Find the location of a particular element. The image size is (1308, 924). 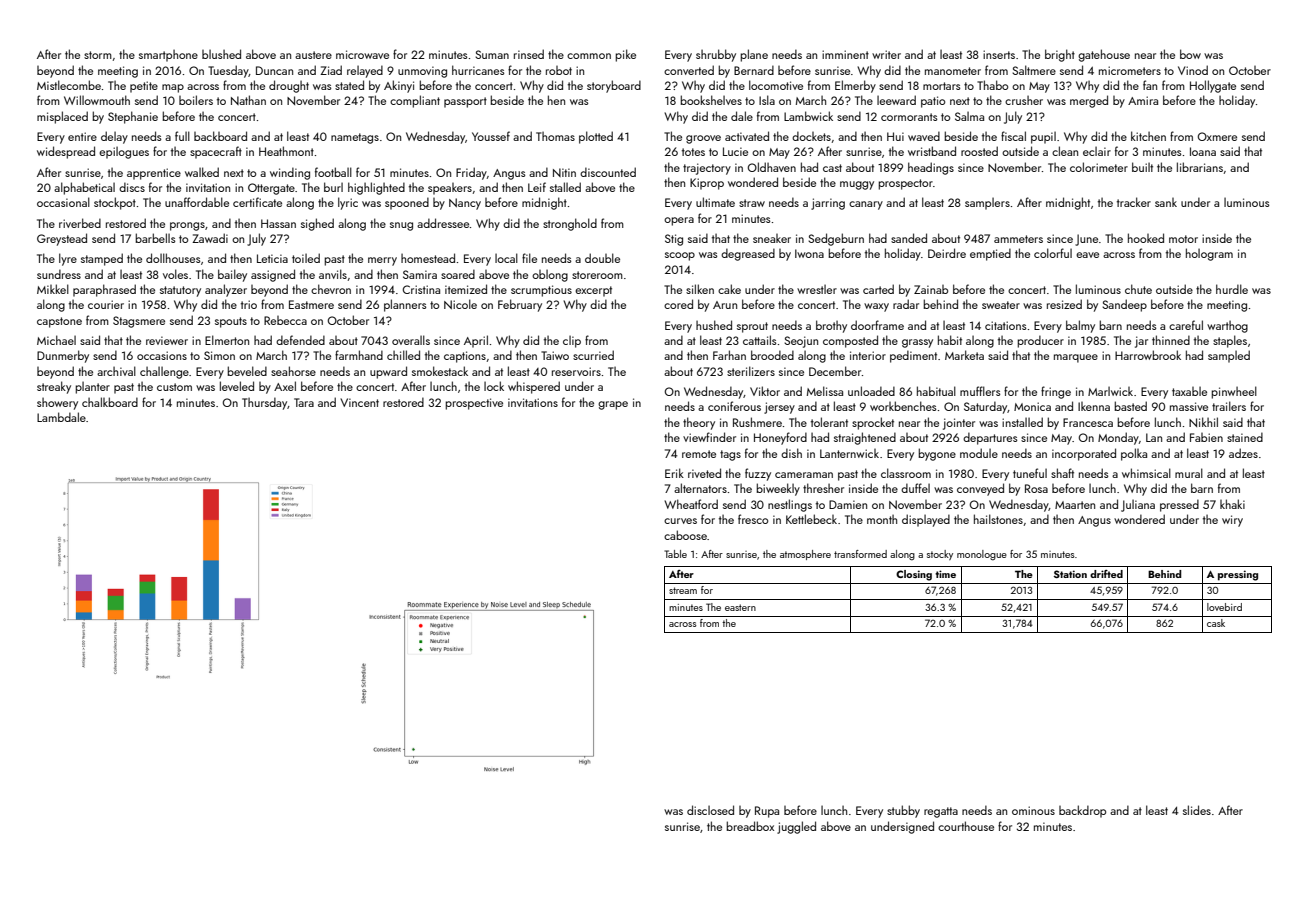

slides is located at coordinates (1197, 810).
